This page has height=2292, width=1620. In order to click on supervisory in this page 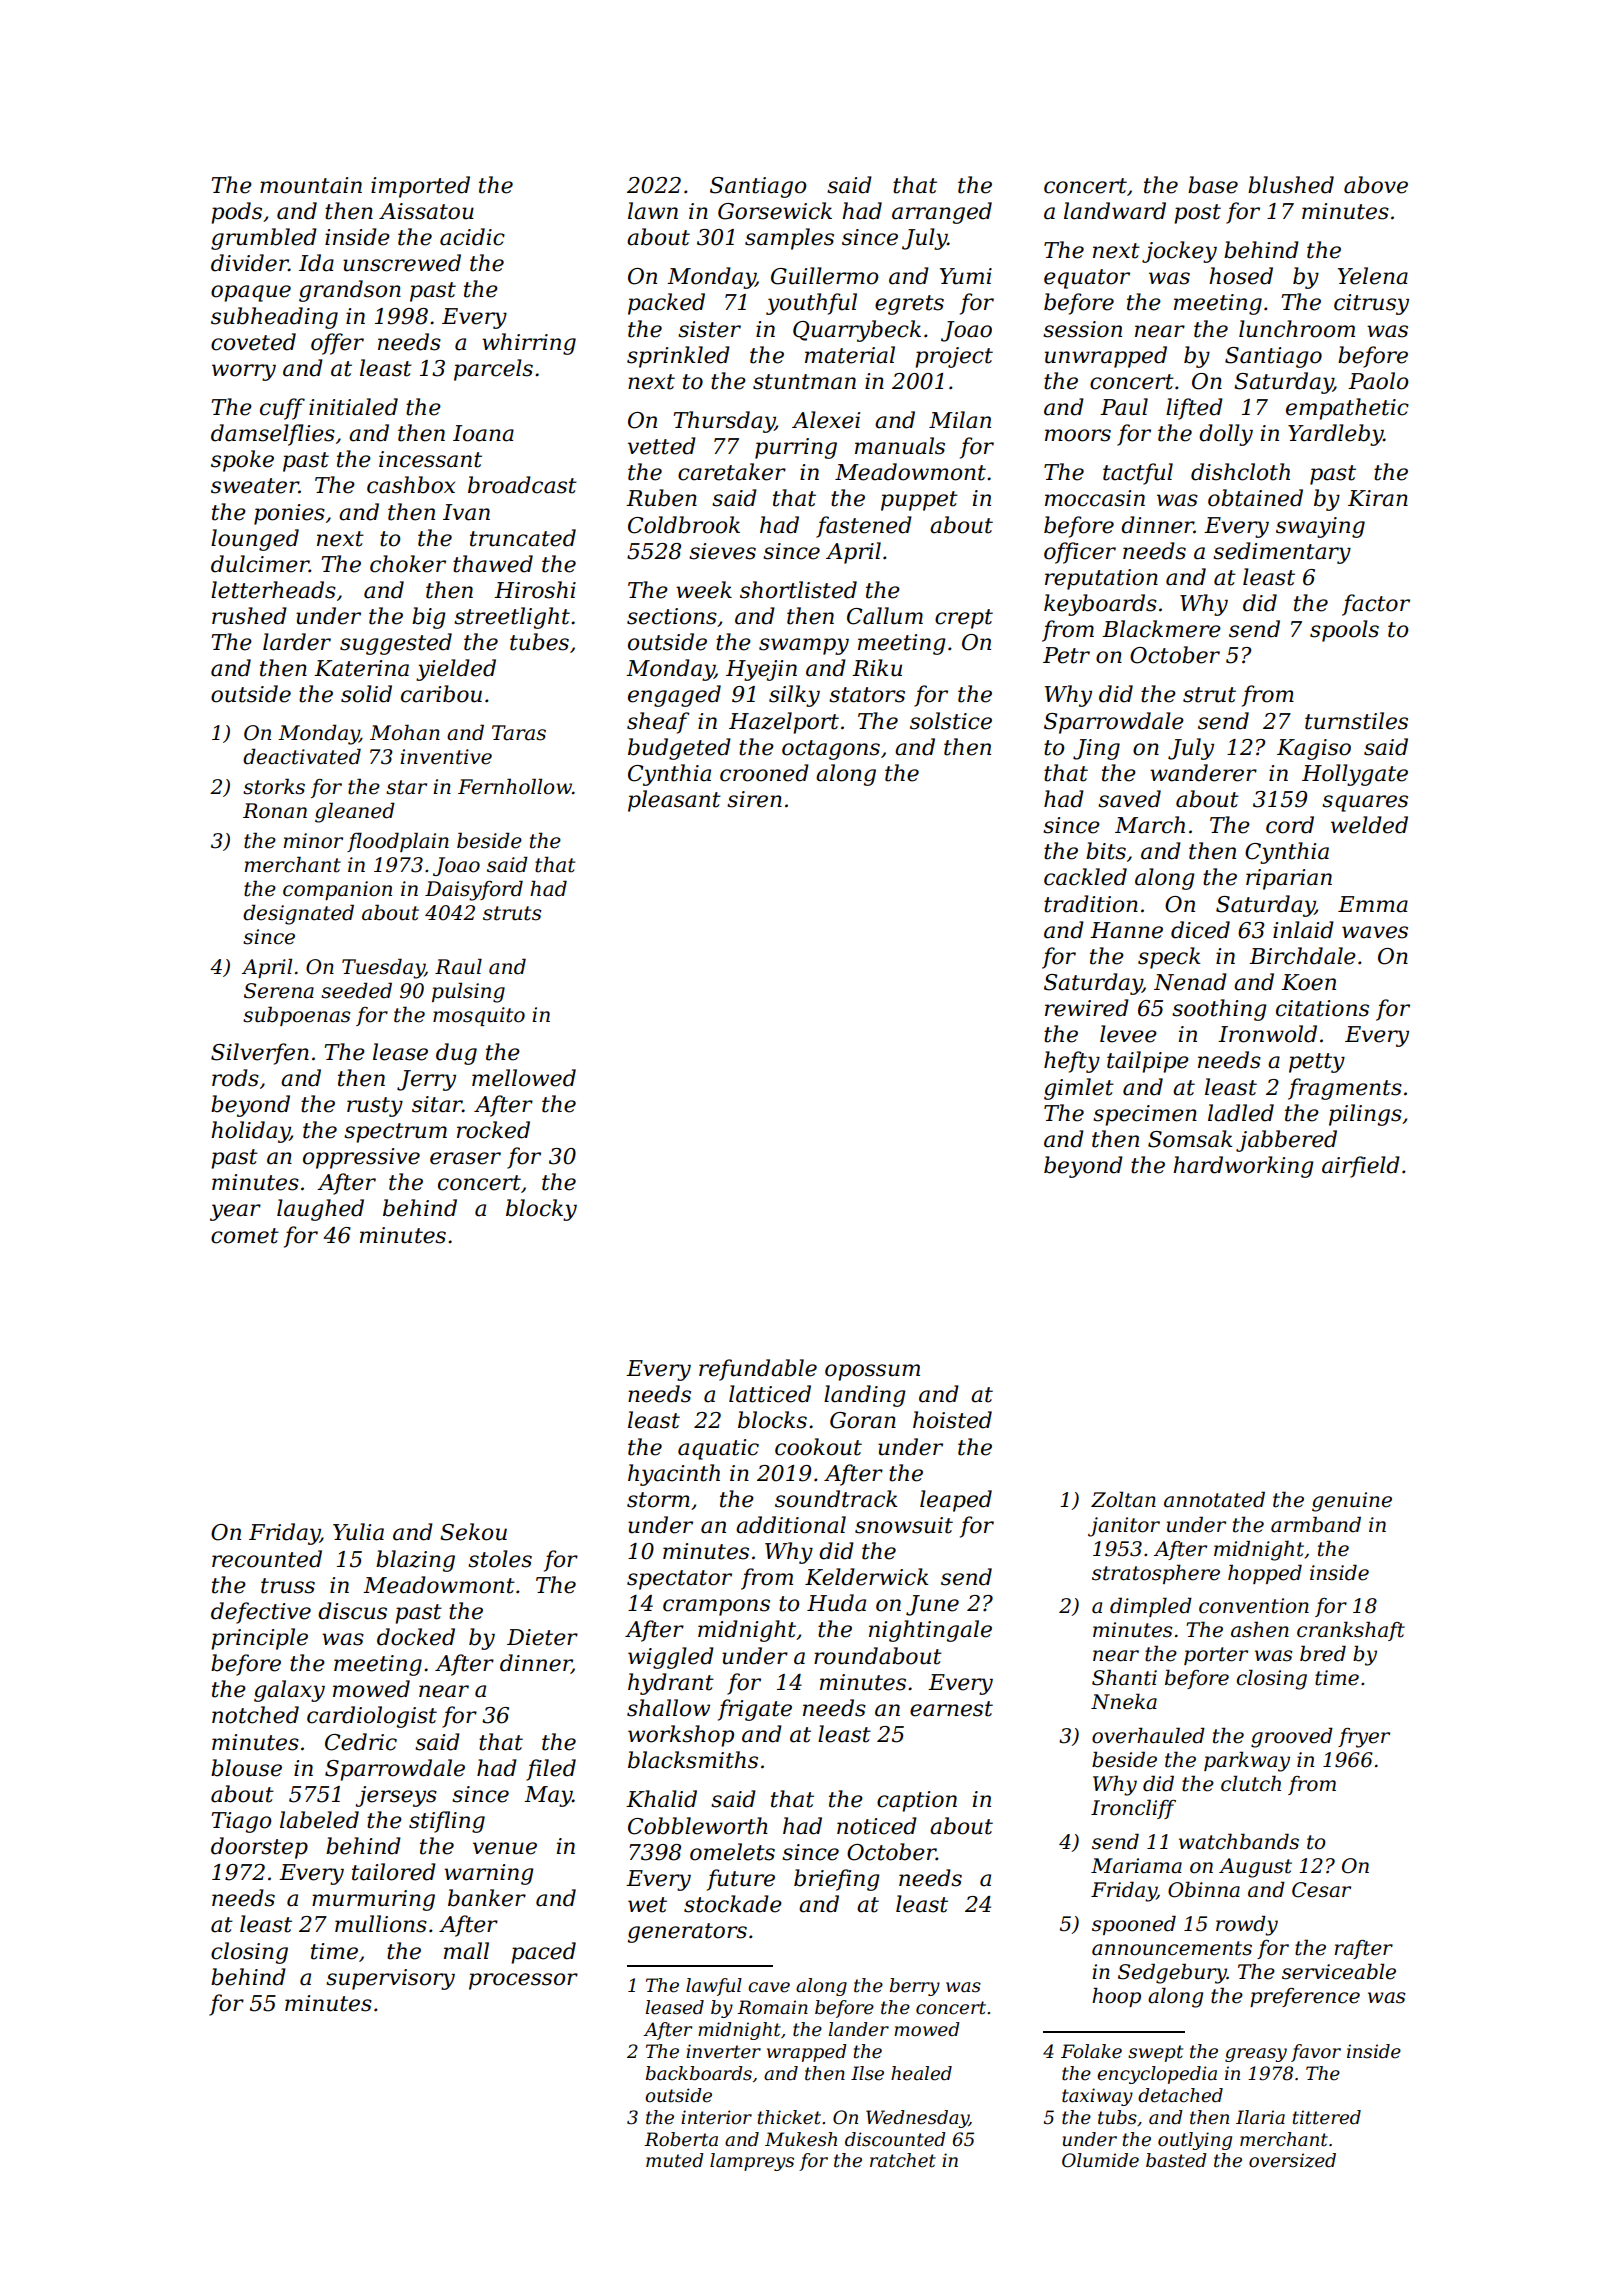, I will do `click(390, 1979)`.
